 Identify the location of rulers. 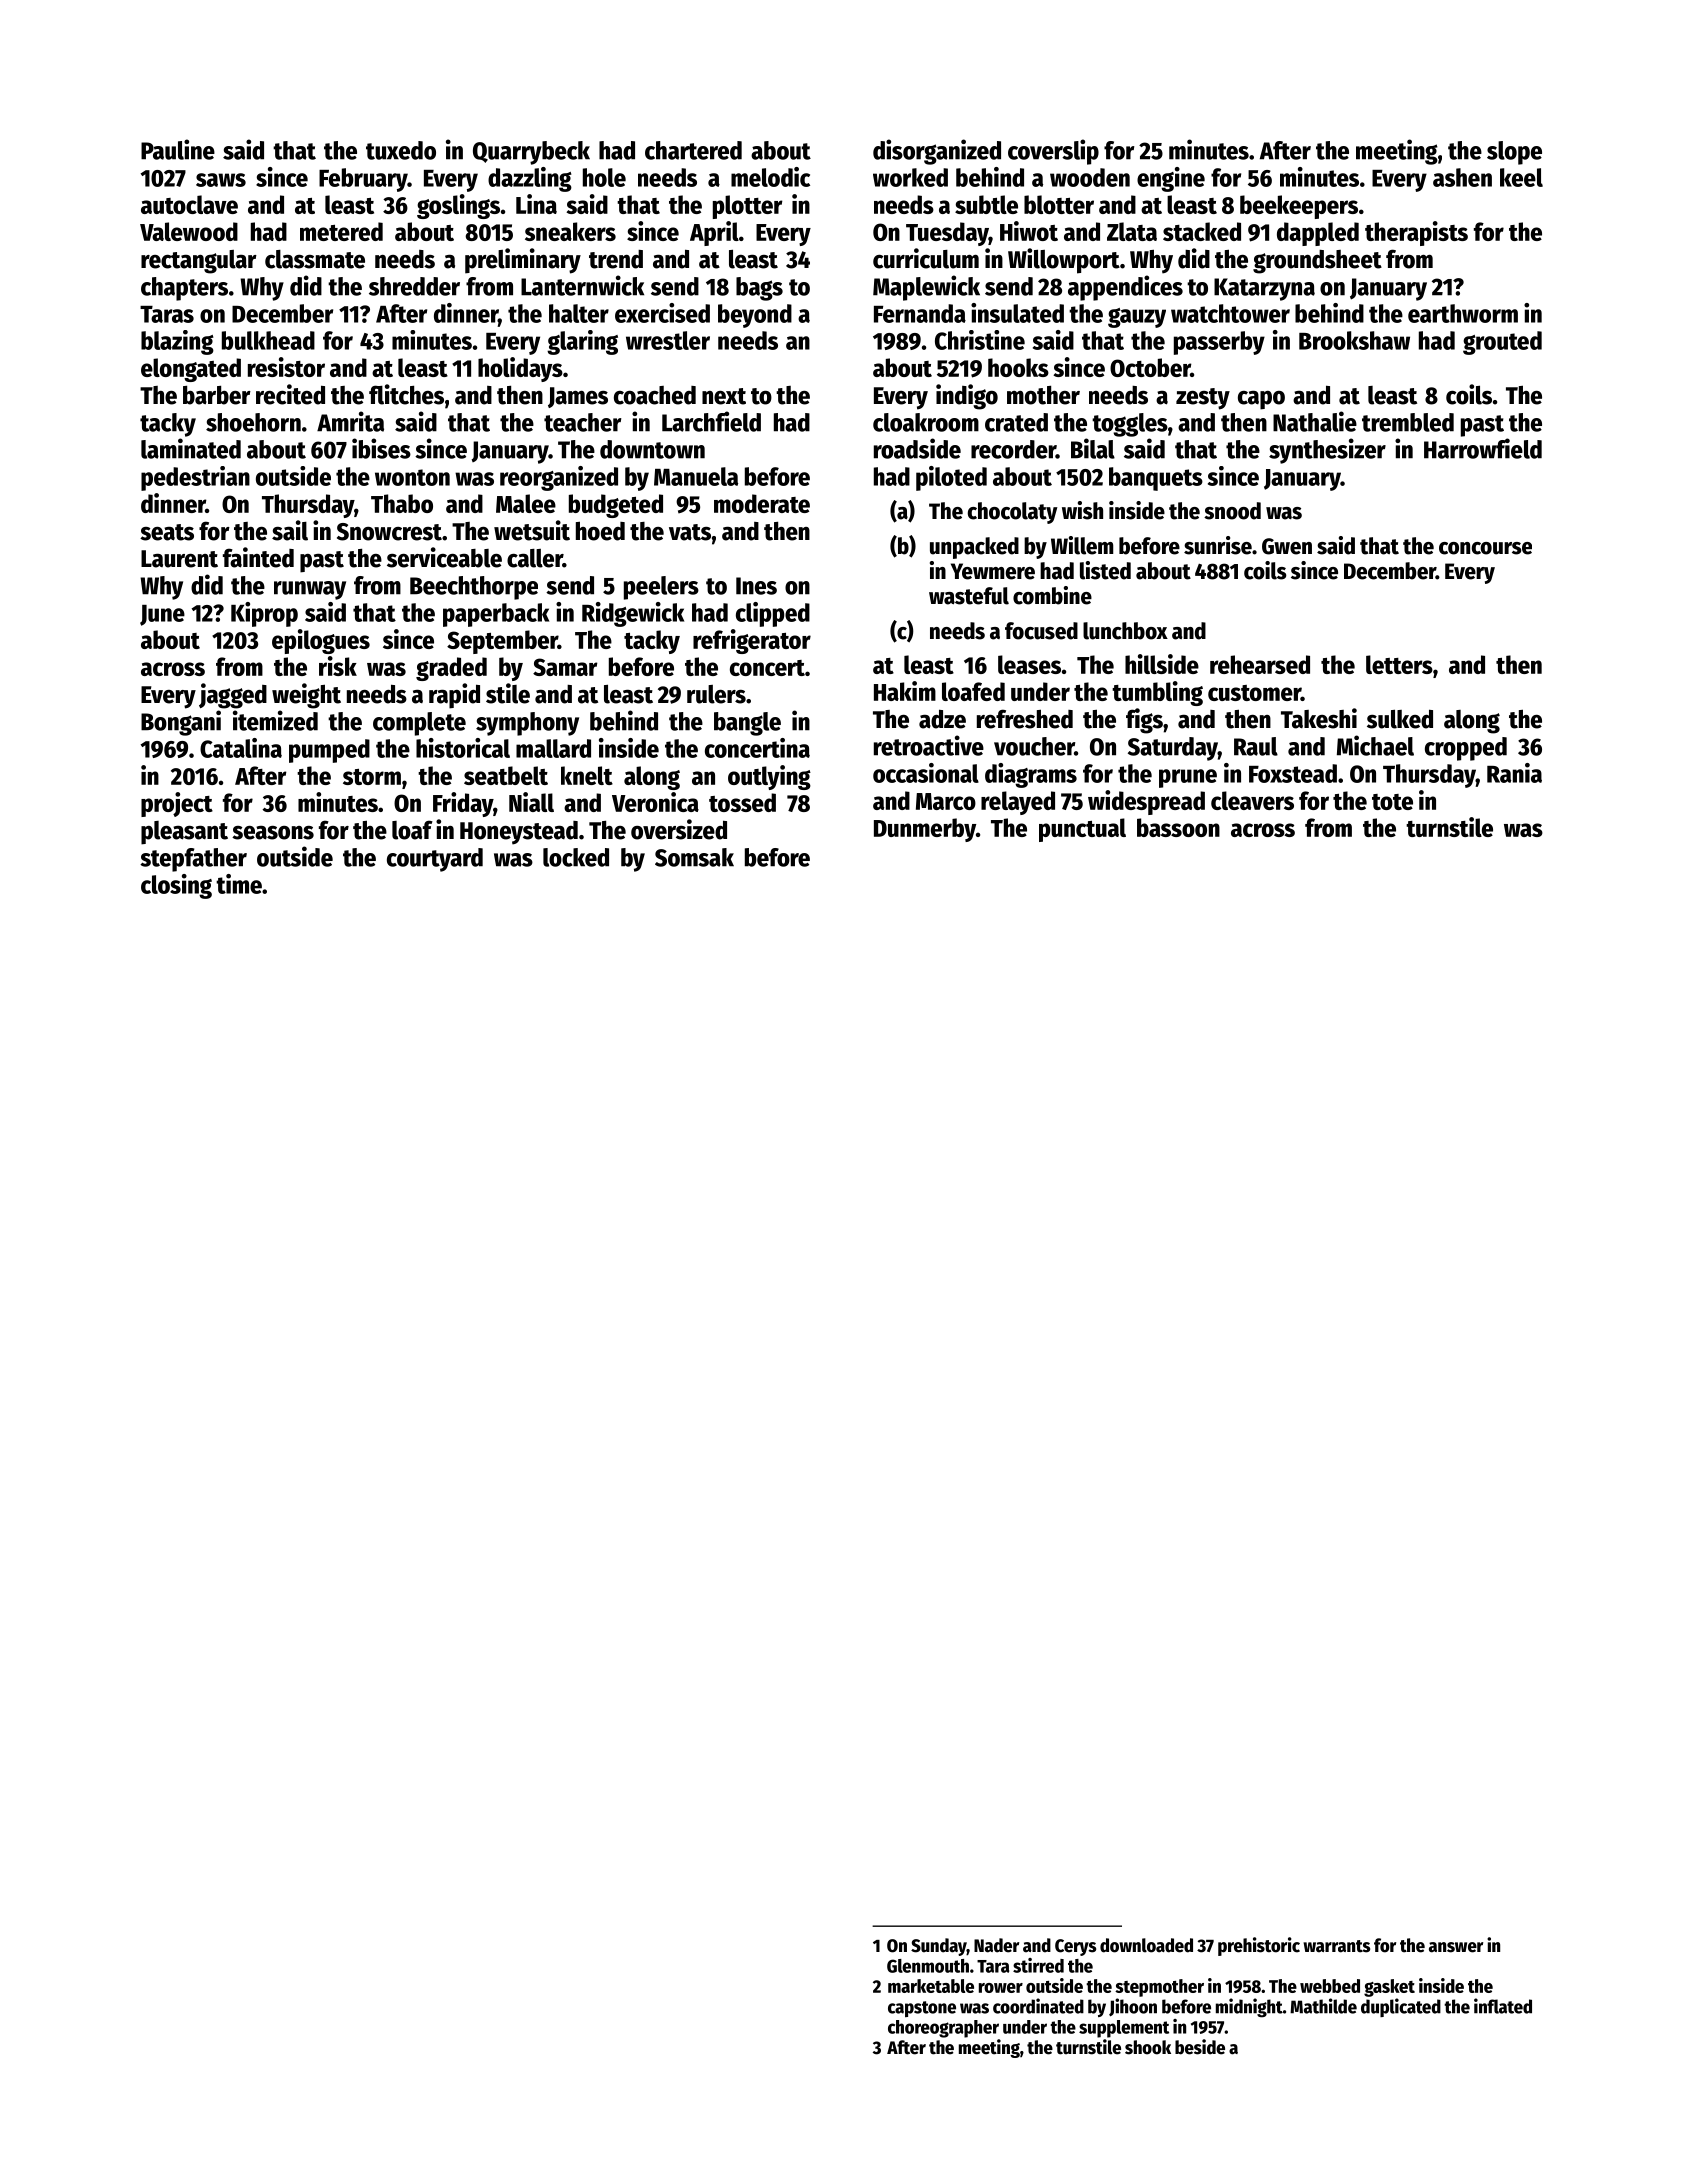
(716, 694).
